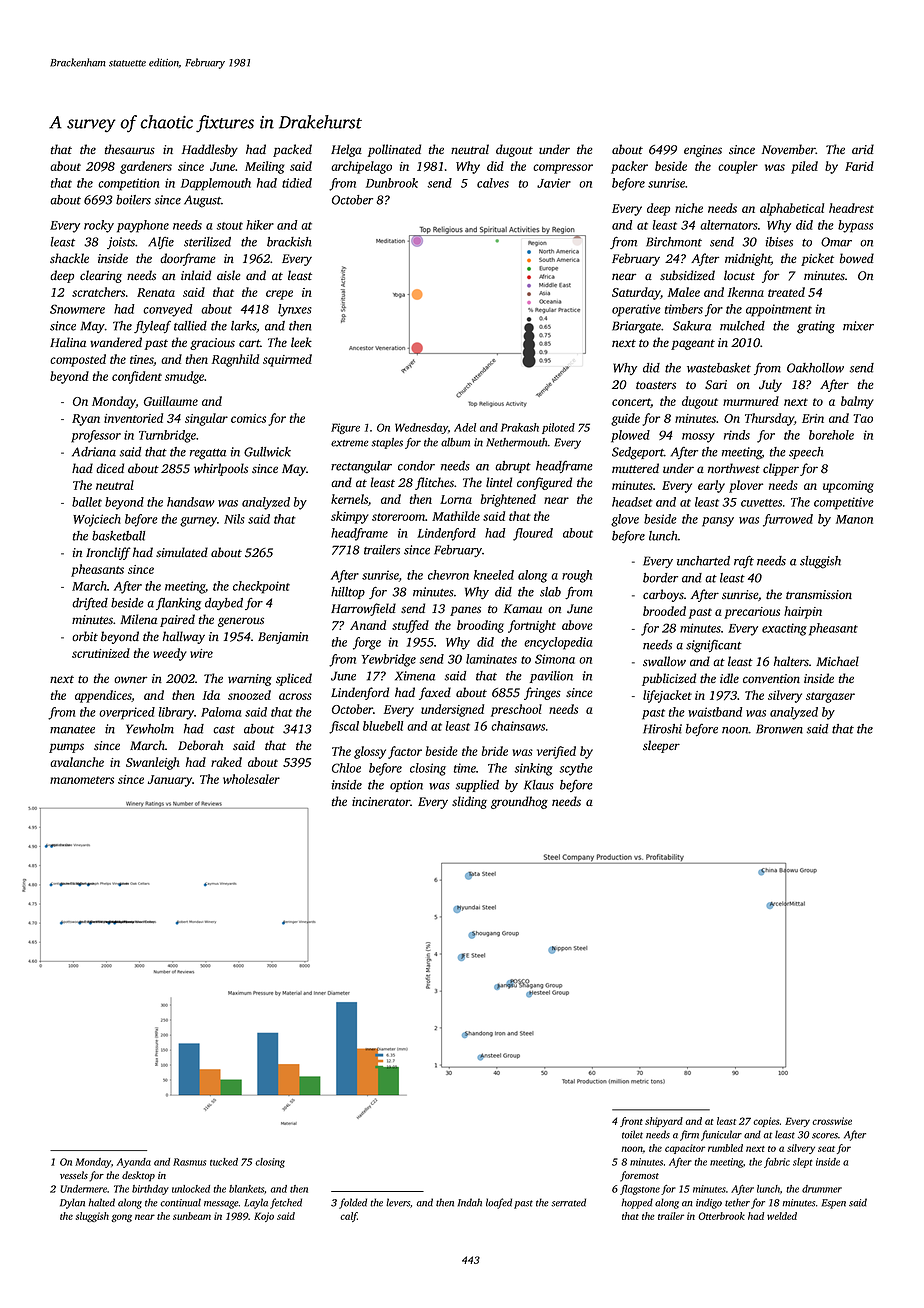 Image resolution: width=924 pixels, height=1308 pixels. What do you see at coordinates (703, 151) in the image?
I see `engines` at bounding box center [703, 151].
